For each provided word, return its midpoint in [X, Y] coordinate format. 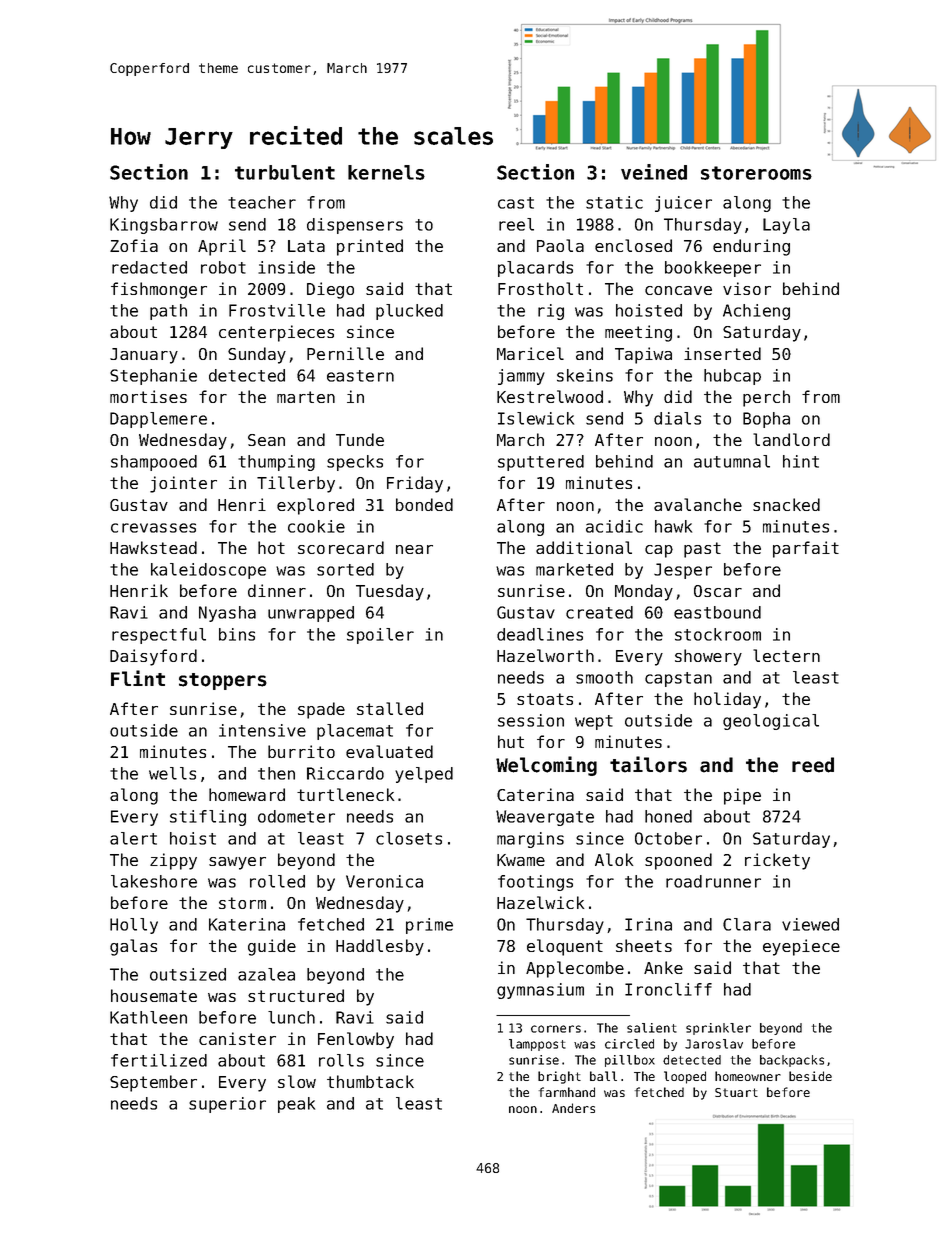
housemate [154, 995]
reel [516, 224]
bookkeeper [713, 269]
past [702, 550]
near [414, 549]
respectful [159, 636]
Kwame [521, 860]
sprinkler [718, 1029]
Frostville [277, 310]
